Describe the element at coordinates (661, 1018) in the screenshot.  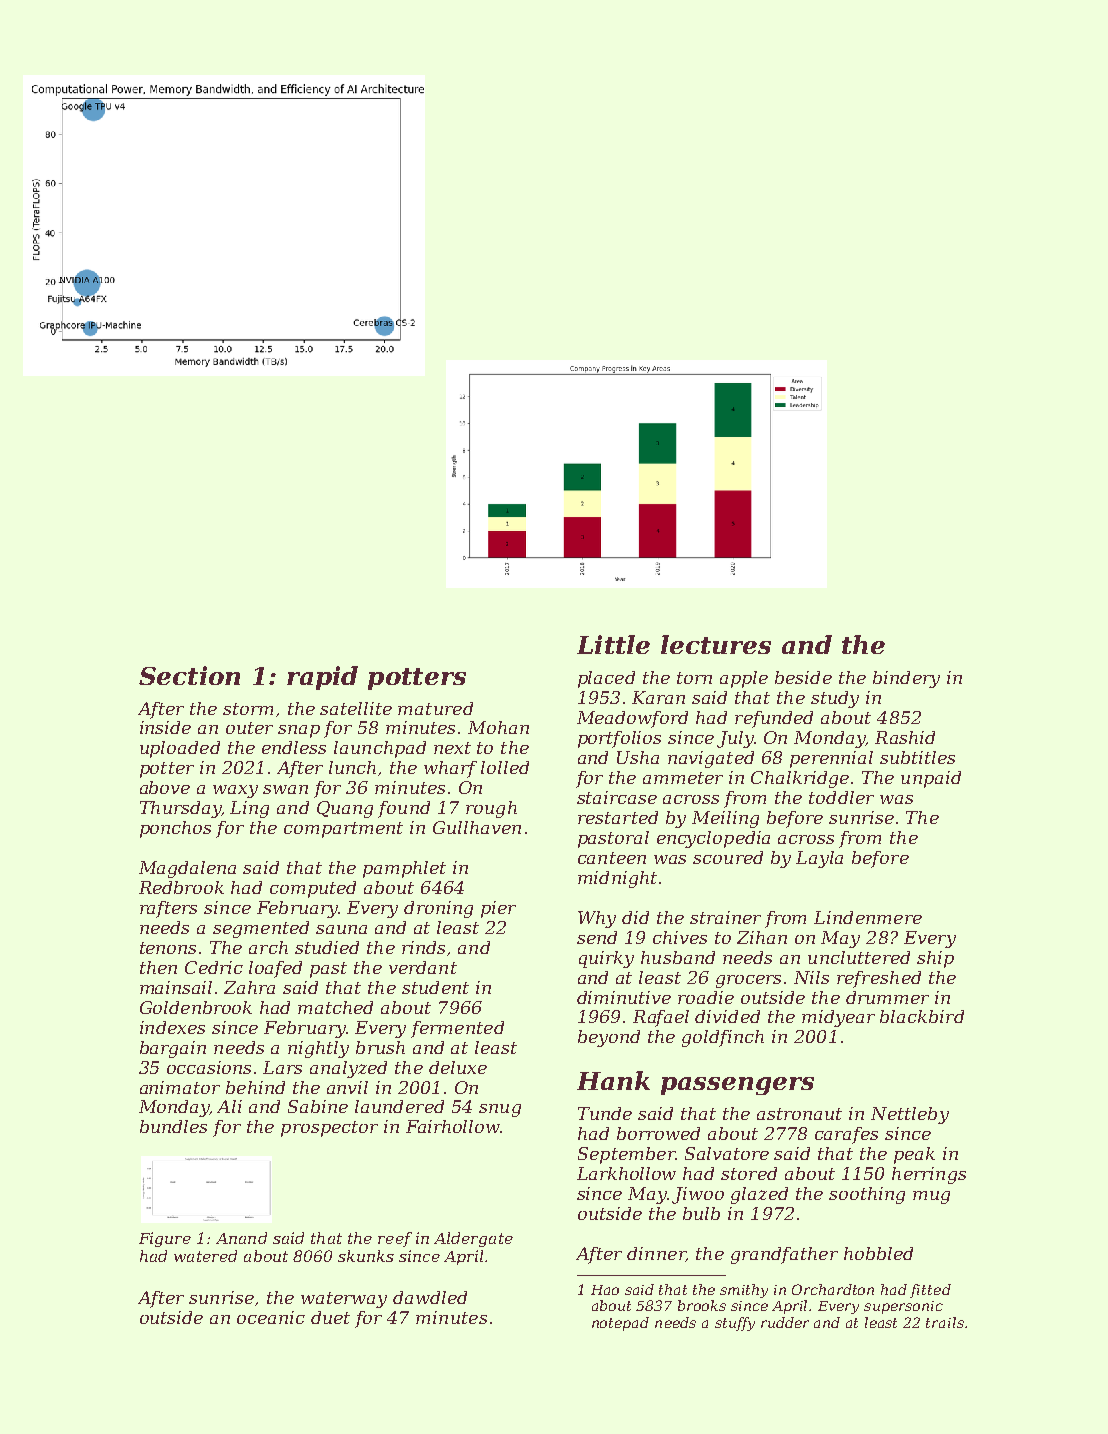
I see `Rafael` at that location.
